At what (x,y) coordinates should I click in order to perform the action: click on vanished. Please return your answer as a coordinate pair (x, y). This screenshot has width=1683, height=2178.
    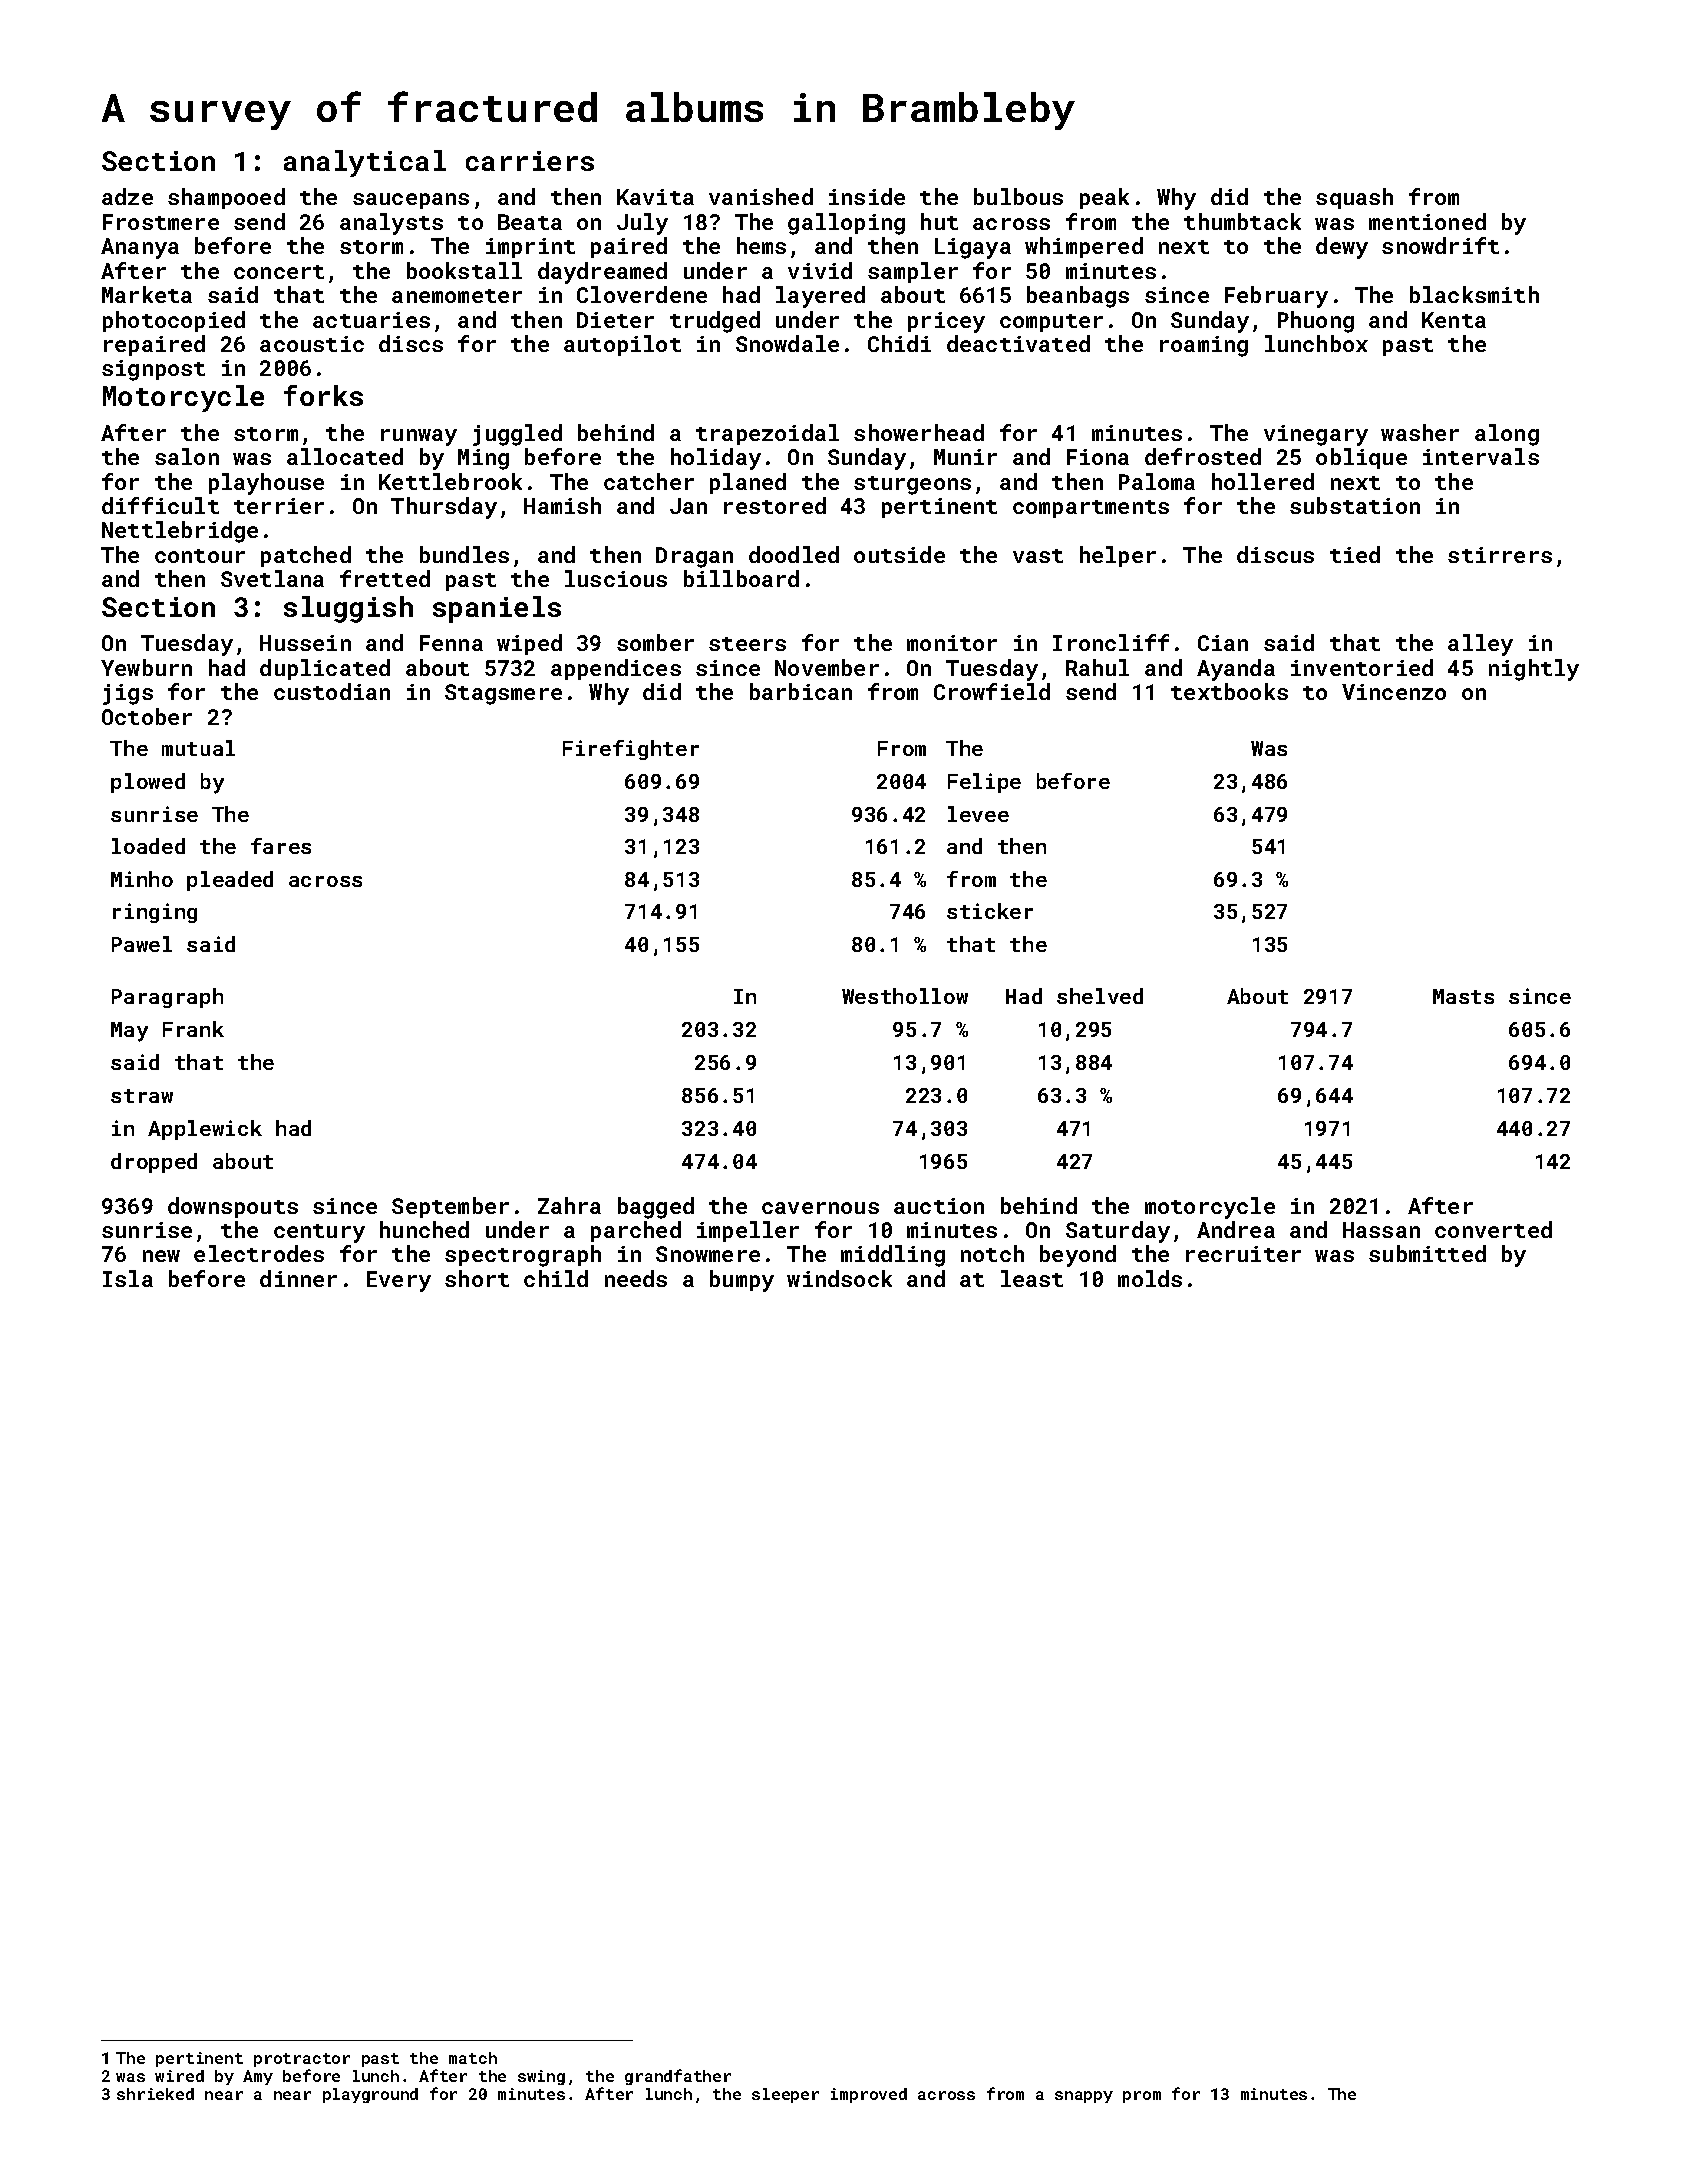
    Looking at the image, I should click on (761, 196).
